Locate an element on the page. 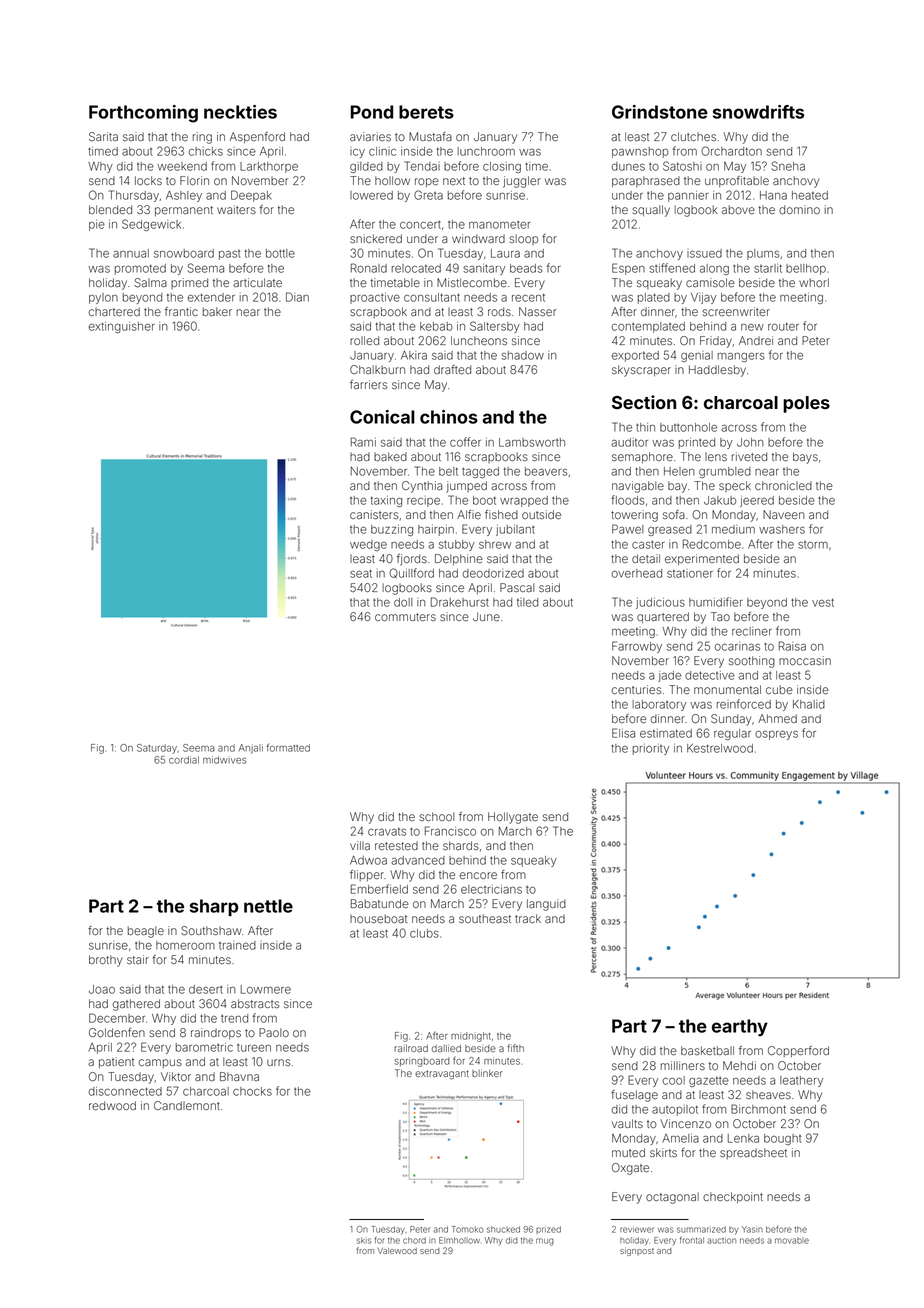 The width and height of the image is (924, 1308). extinguisher is located at coordinates (122, 327).
